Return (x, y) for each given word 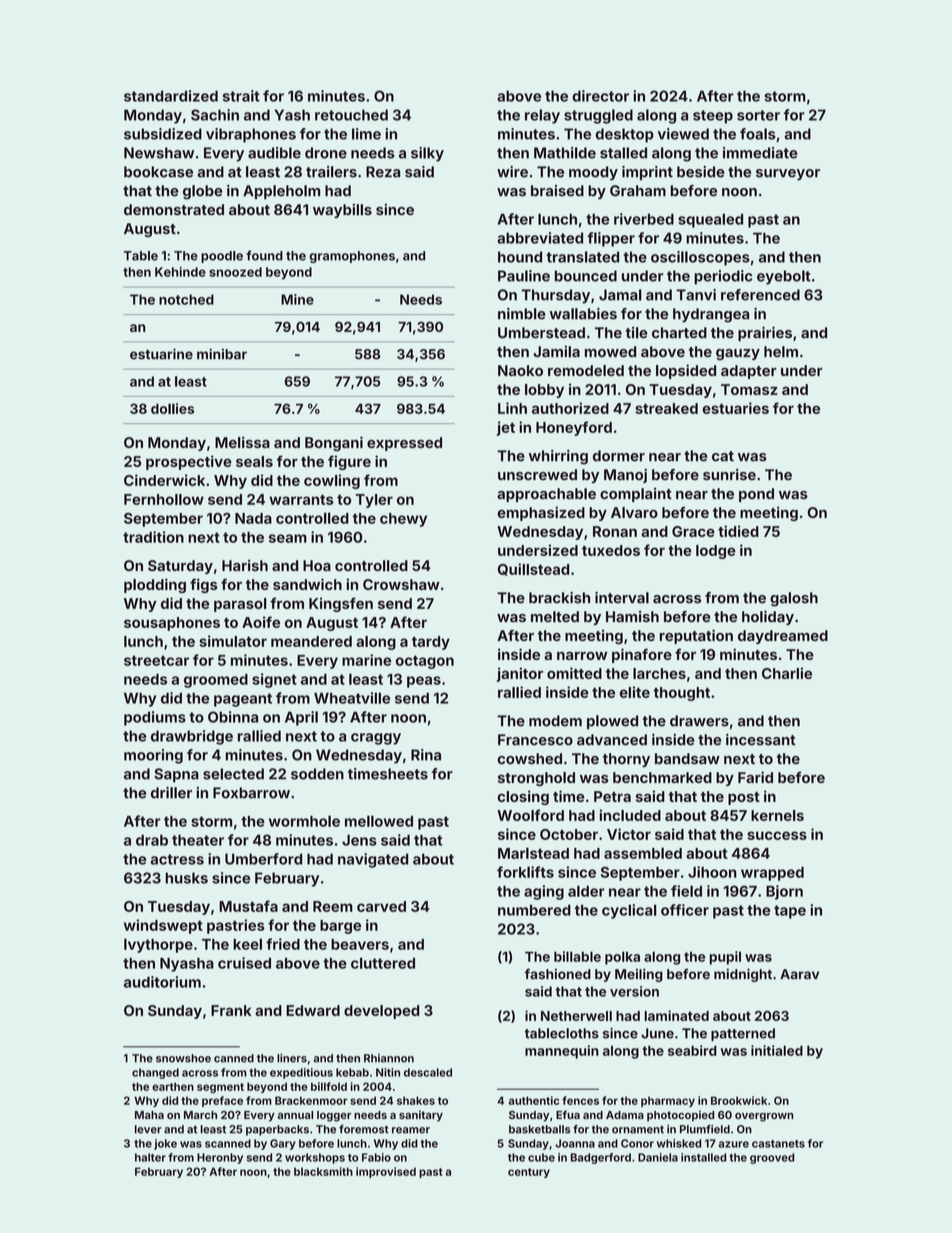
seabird (692, 1050)
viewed (683, 134)
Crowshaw (401, 584)
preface (222, 1101)
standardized (171, 96)
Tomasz (749, 389)
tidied (738, 531)
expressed (404, 444)
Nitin (388, 1072)
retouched (351, 115)
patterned (743, 1034)
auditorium (162, 982)
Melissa (242, 442)
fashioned (558, 973)
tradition (153, 537)
